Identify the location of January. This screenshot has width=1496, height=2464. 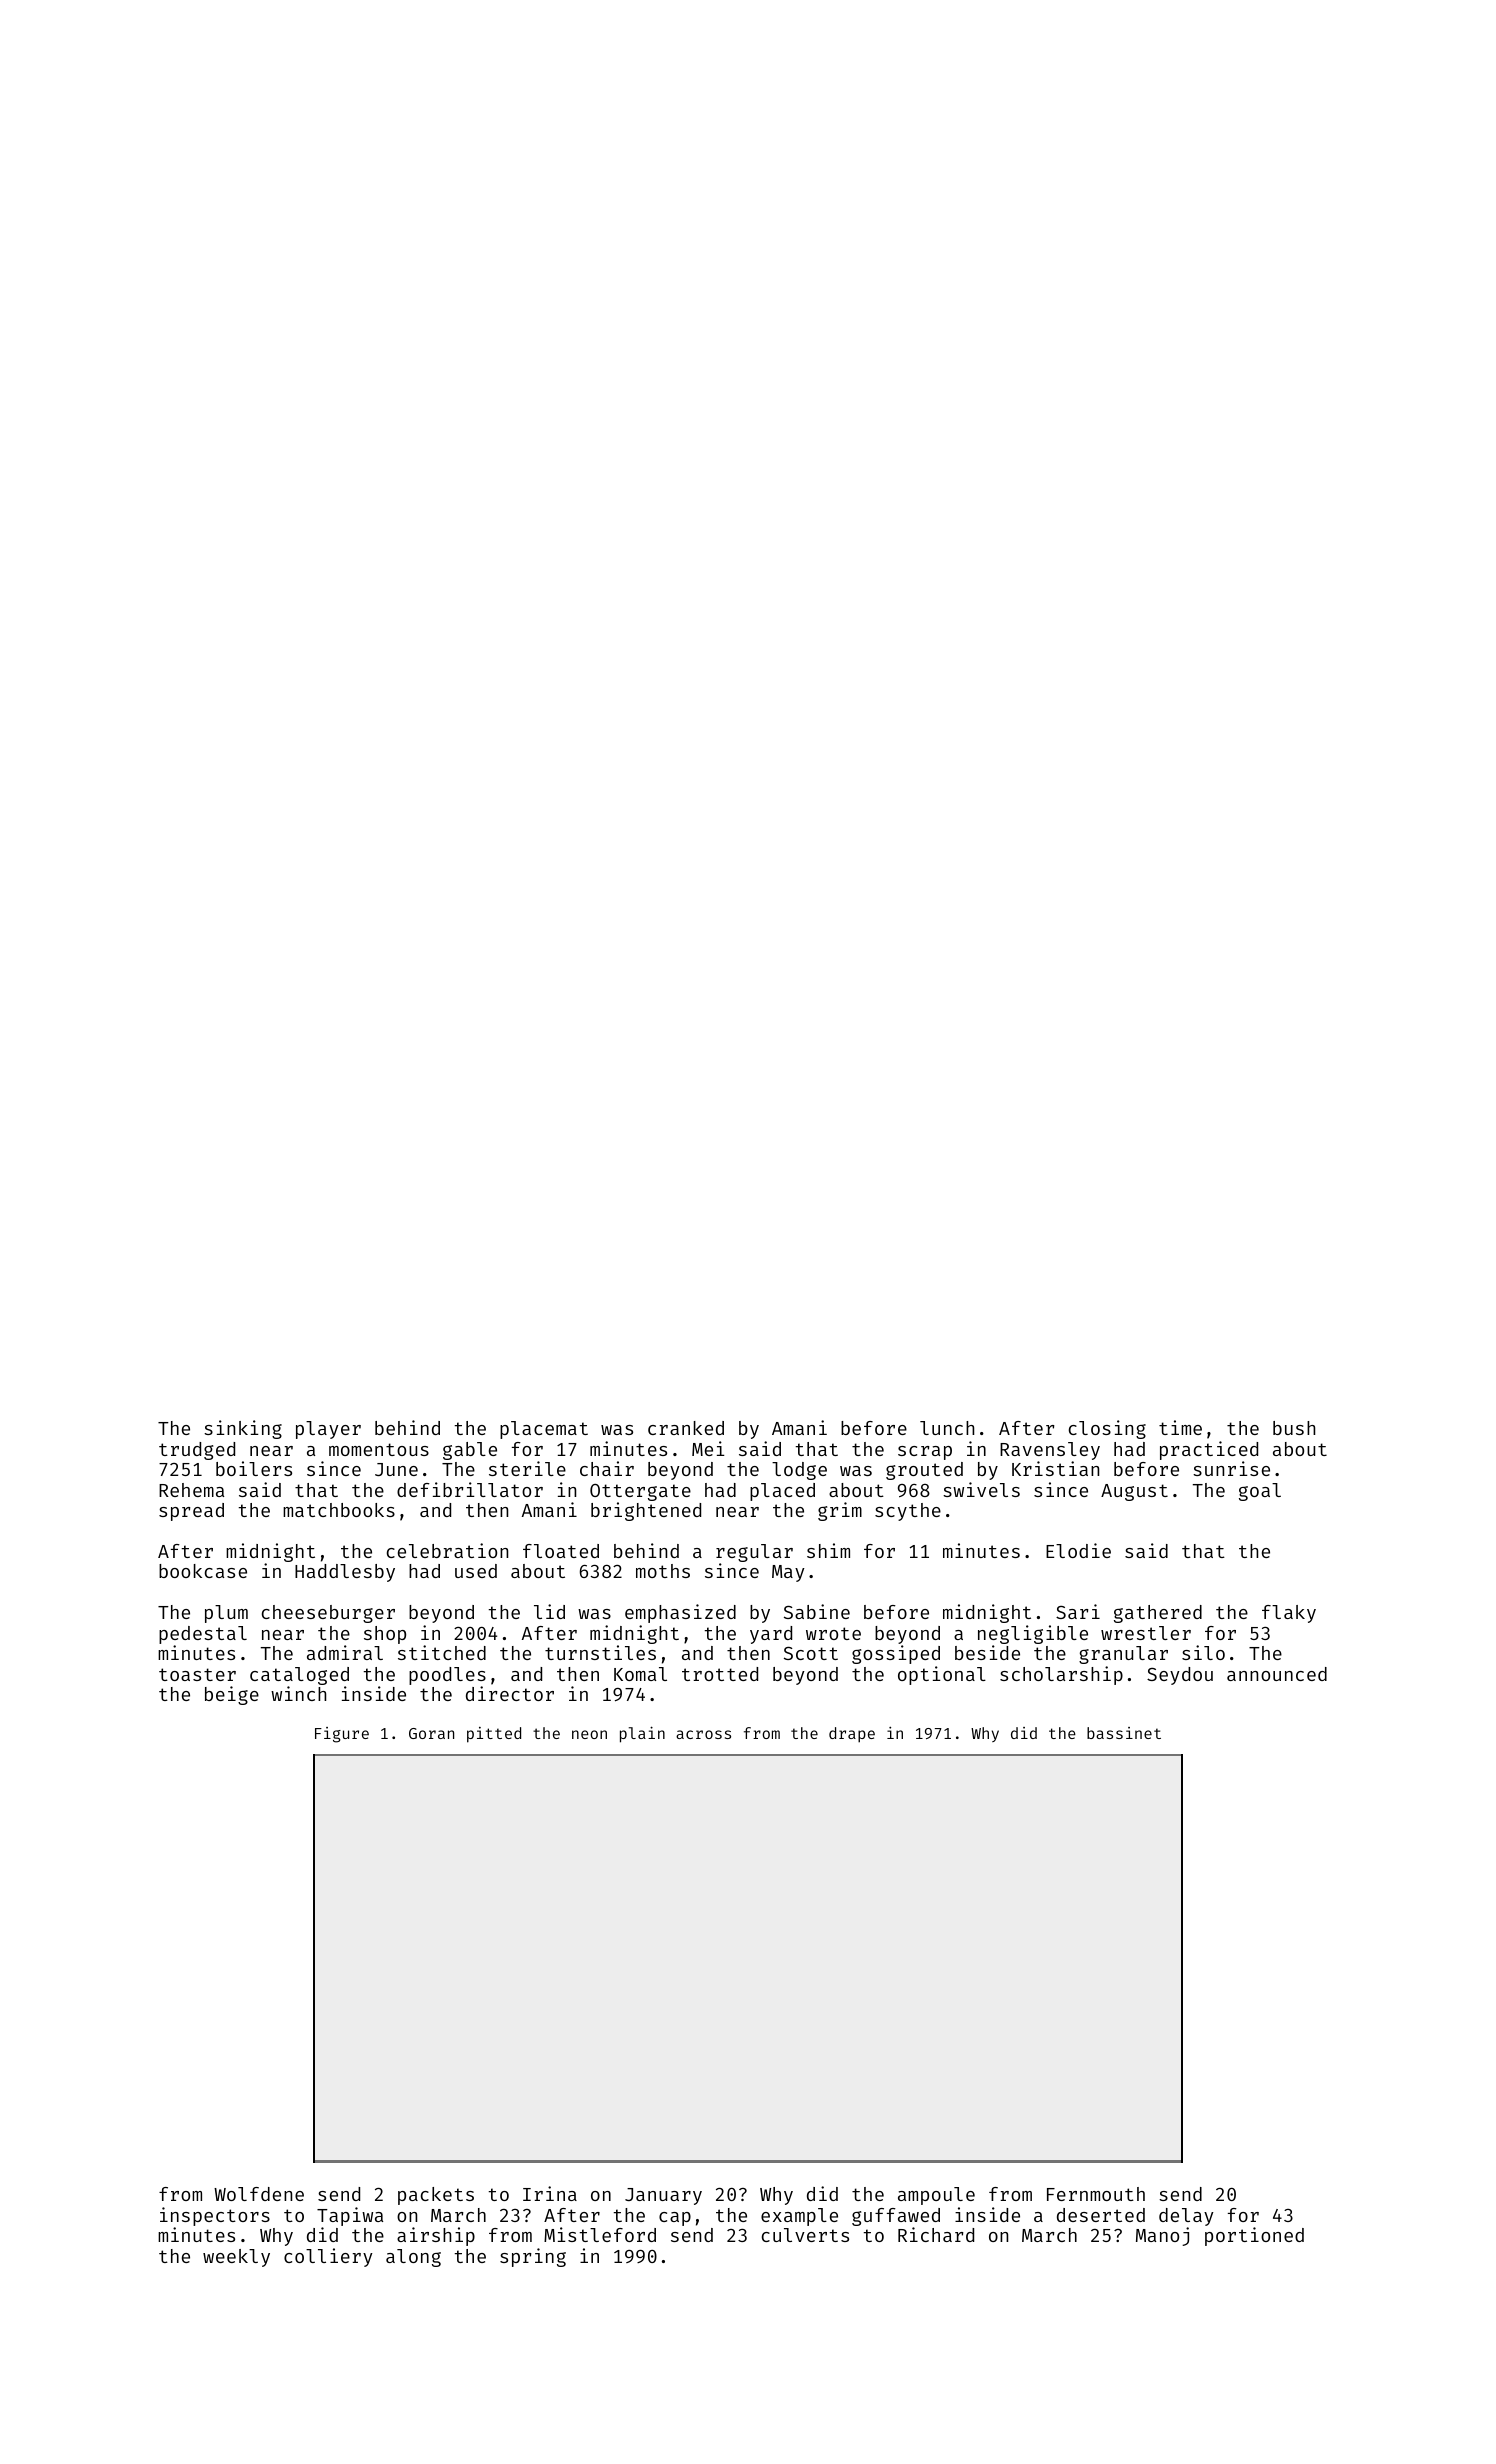
(663, 2196).
